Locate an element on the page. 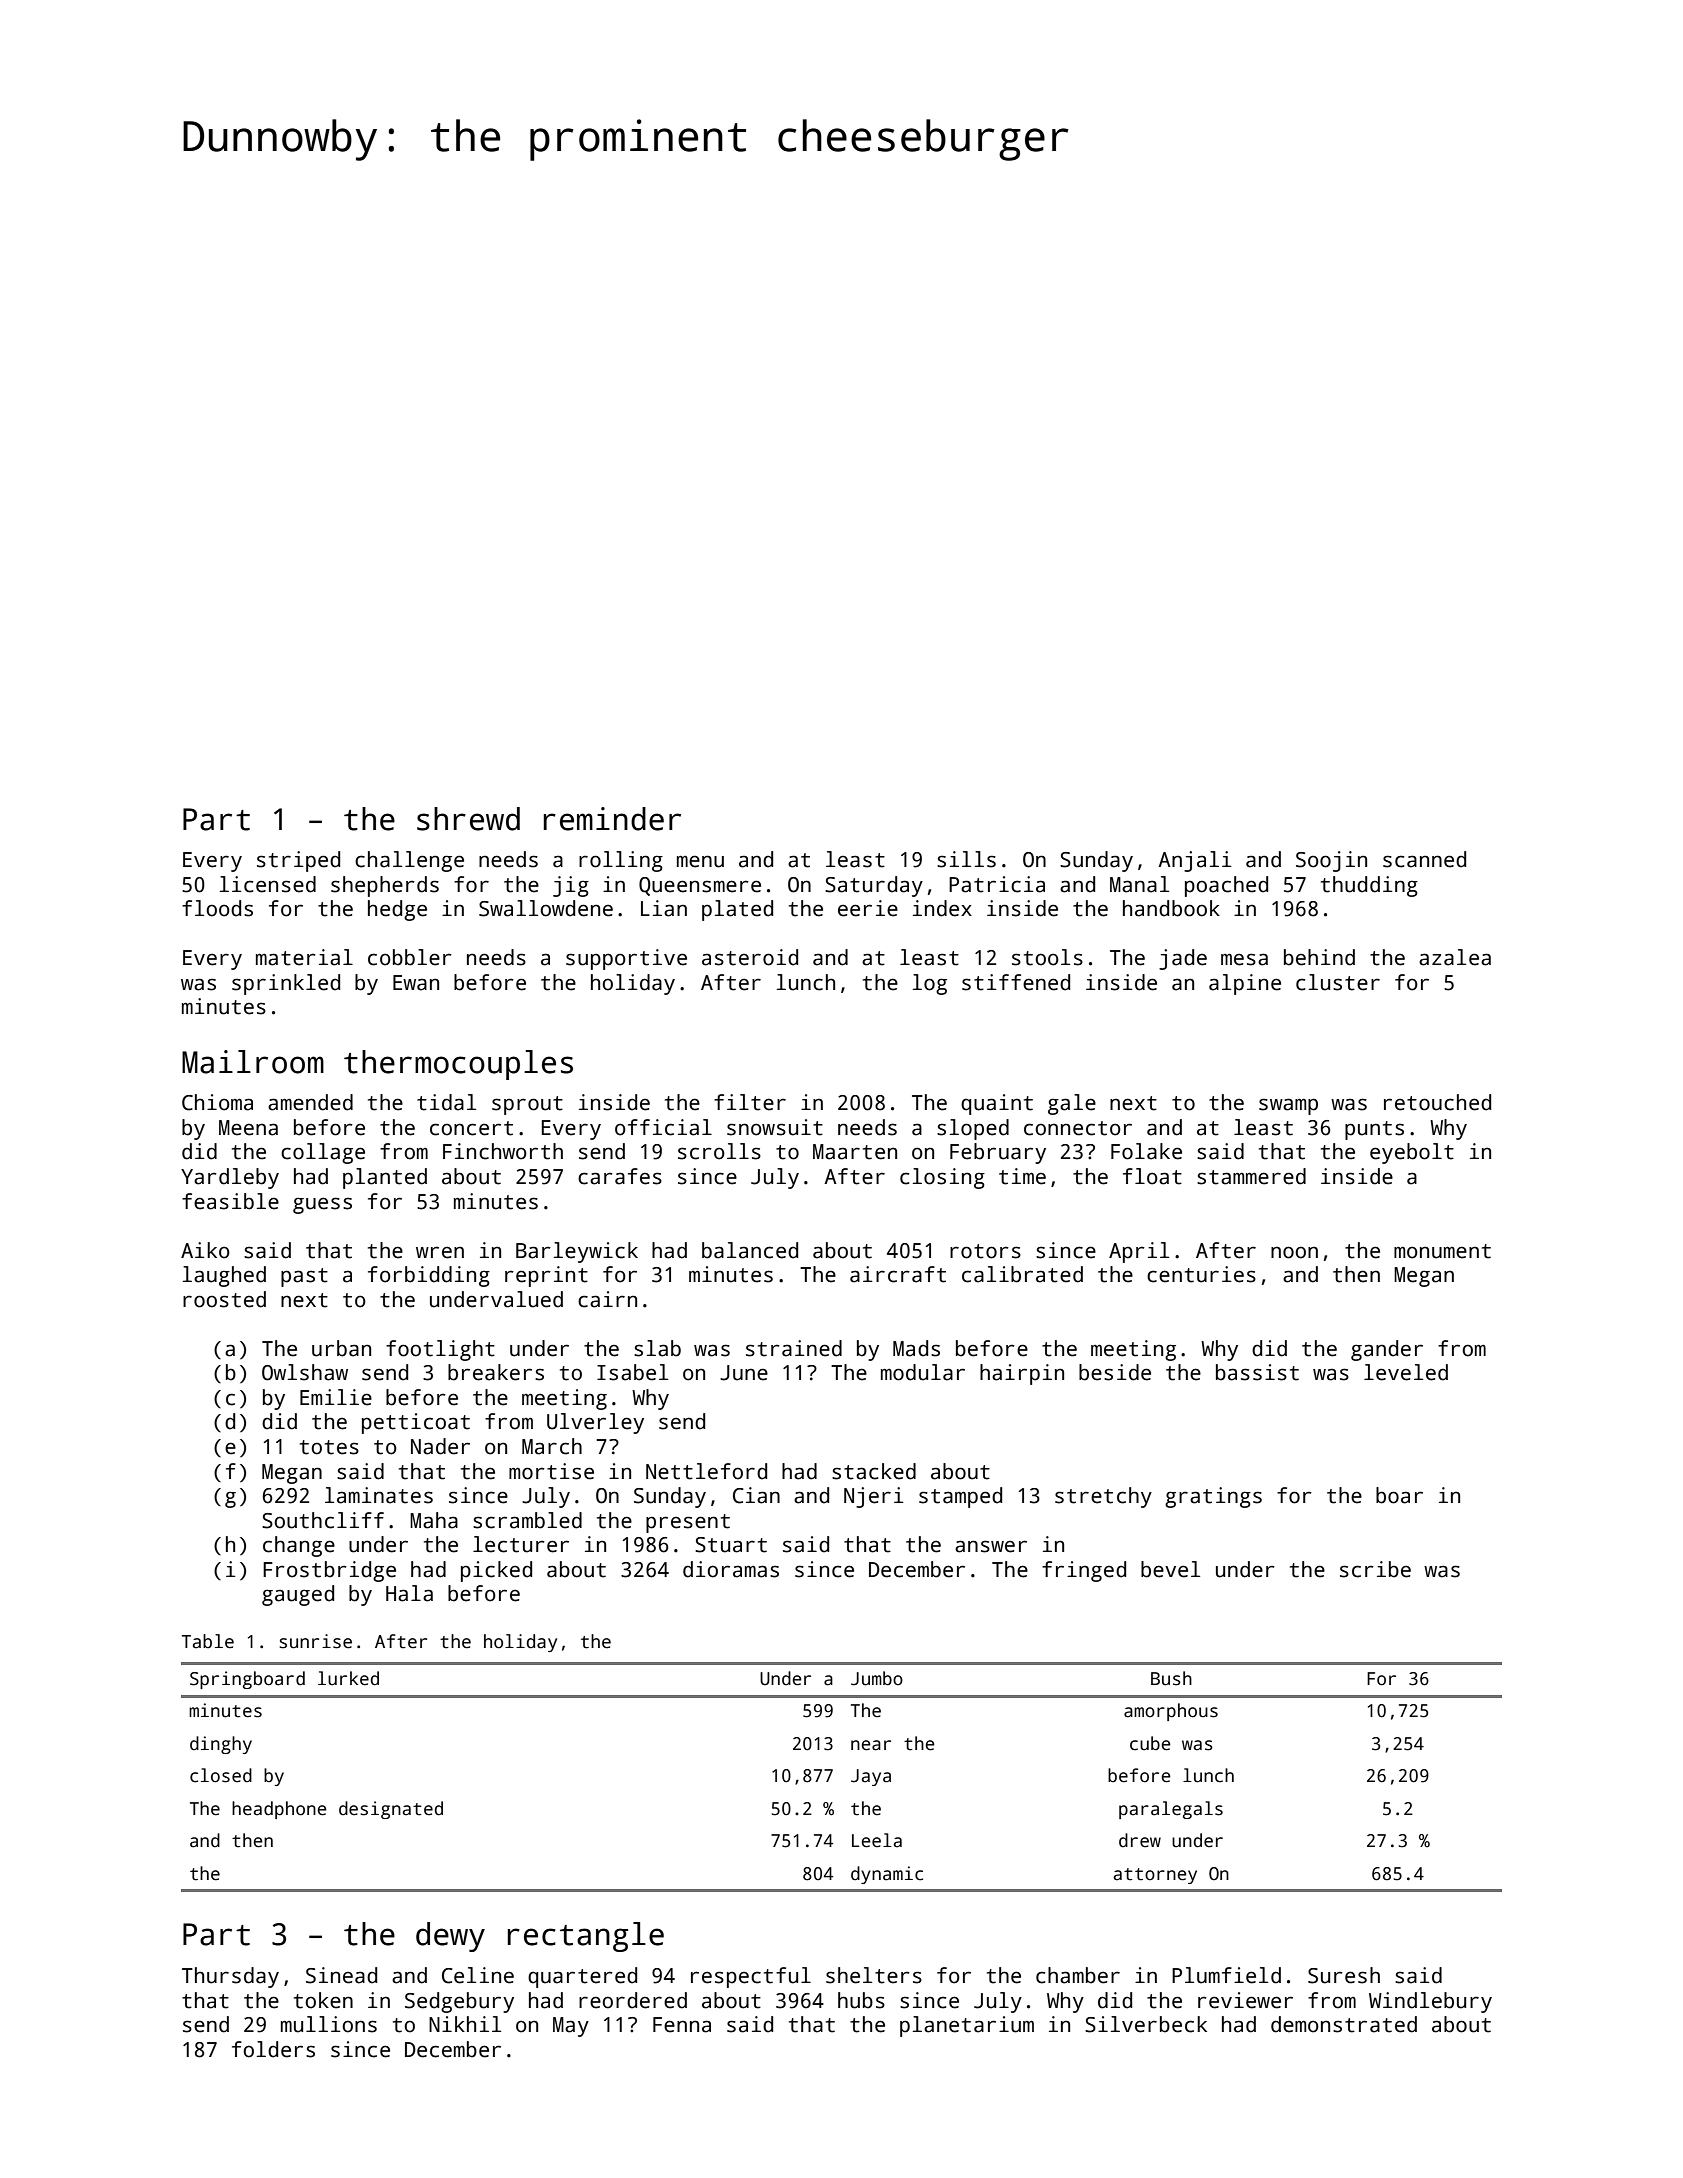 This page has height=2178, width=1683. attorney is located at coordinates (1155, 1876).
